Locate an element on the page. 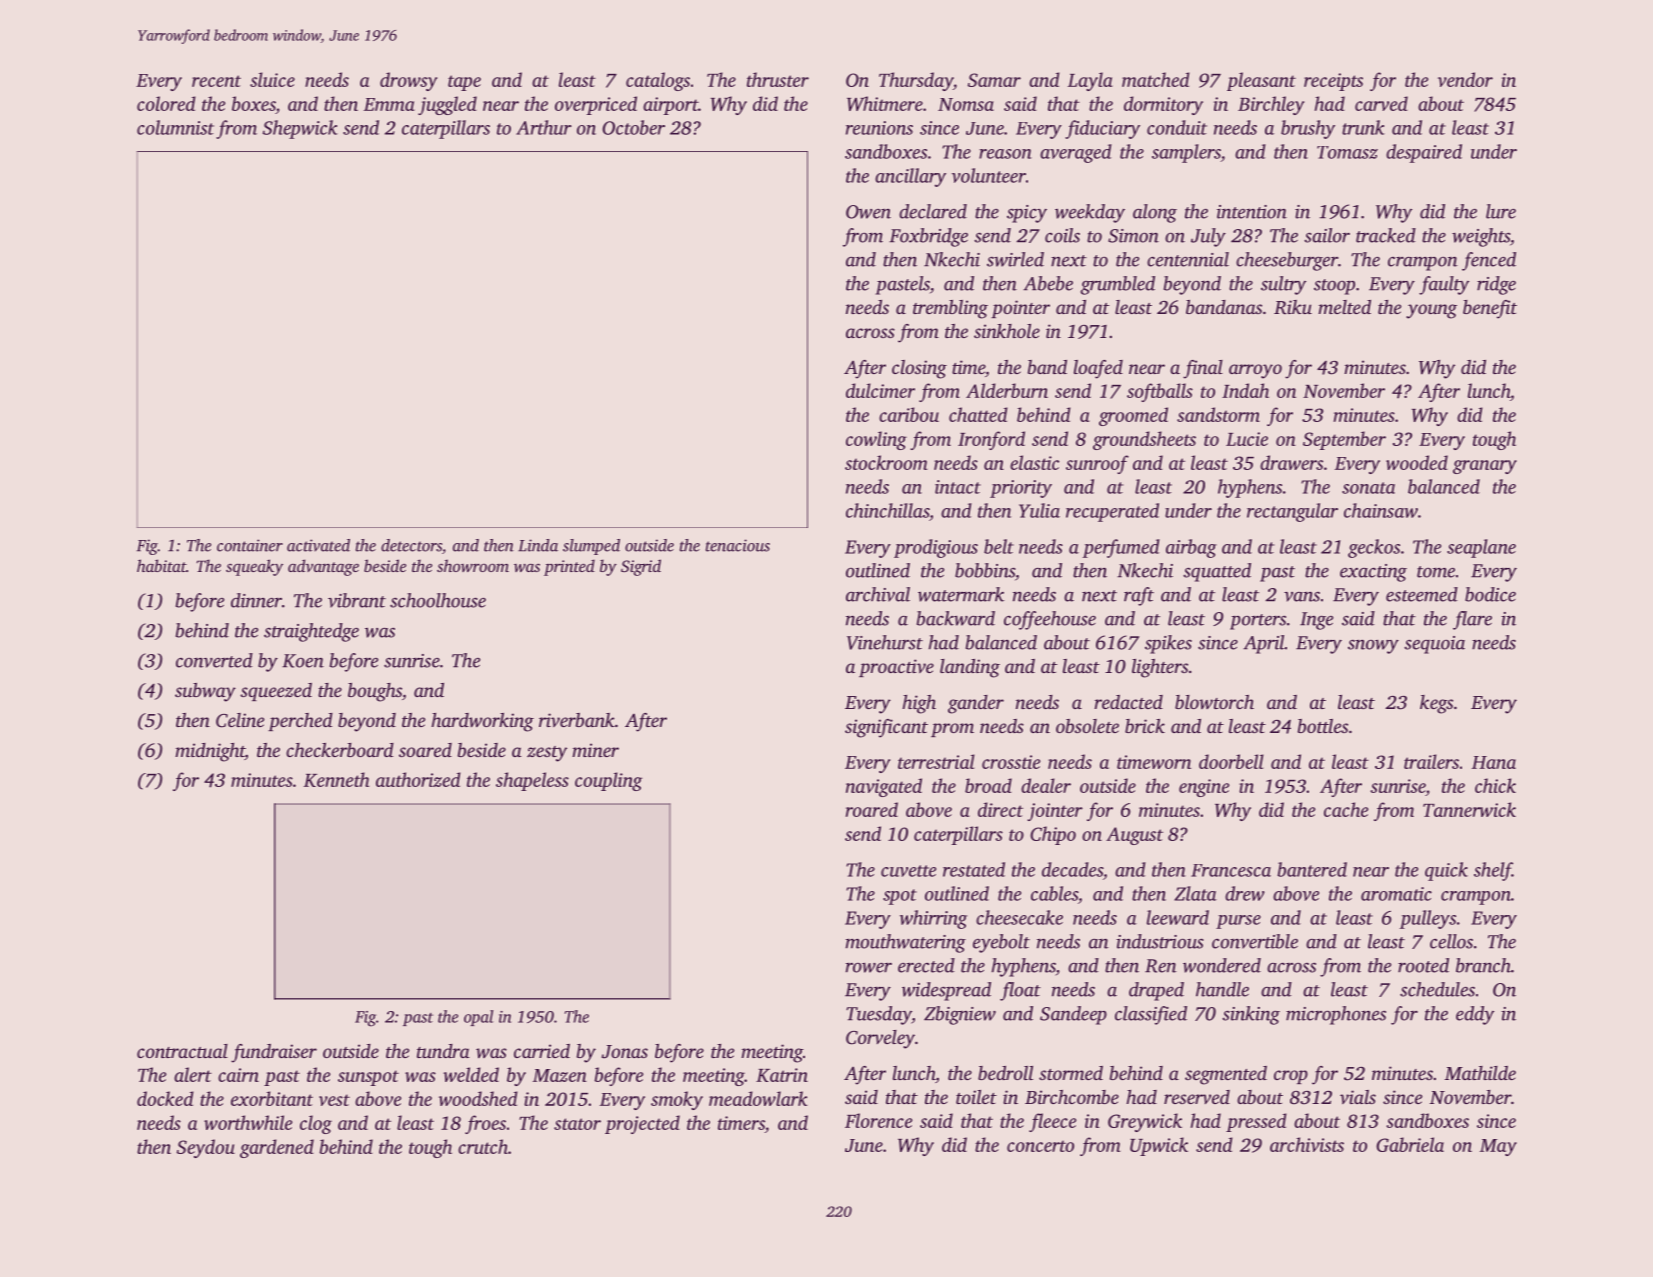 The height and width of the image is (1277, 1653). gardened is located at coordinates (277, 1148).
